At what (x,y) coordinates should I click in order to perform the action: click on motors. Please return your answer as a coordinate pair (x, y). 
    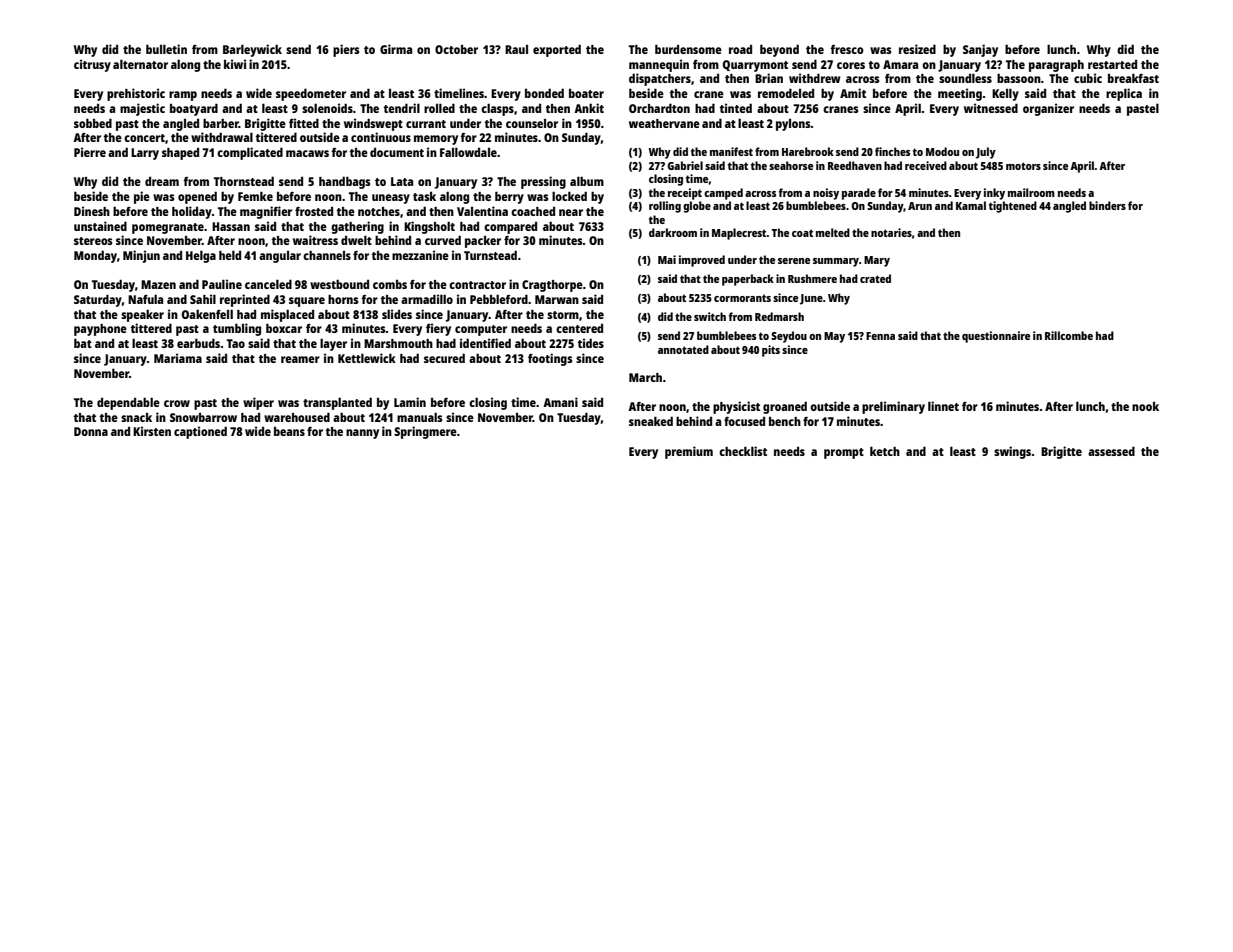
    Looking at the image, I should click on (1023, 166).
